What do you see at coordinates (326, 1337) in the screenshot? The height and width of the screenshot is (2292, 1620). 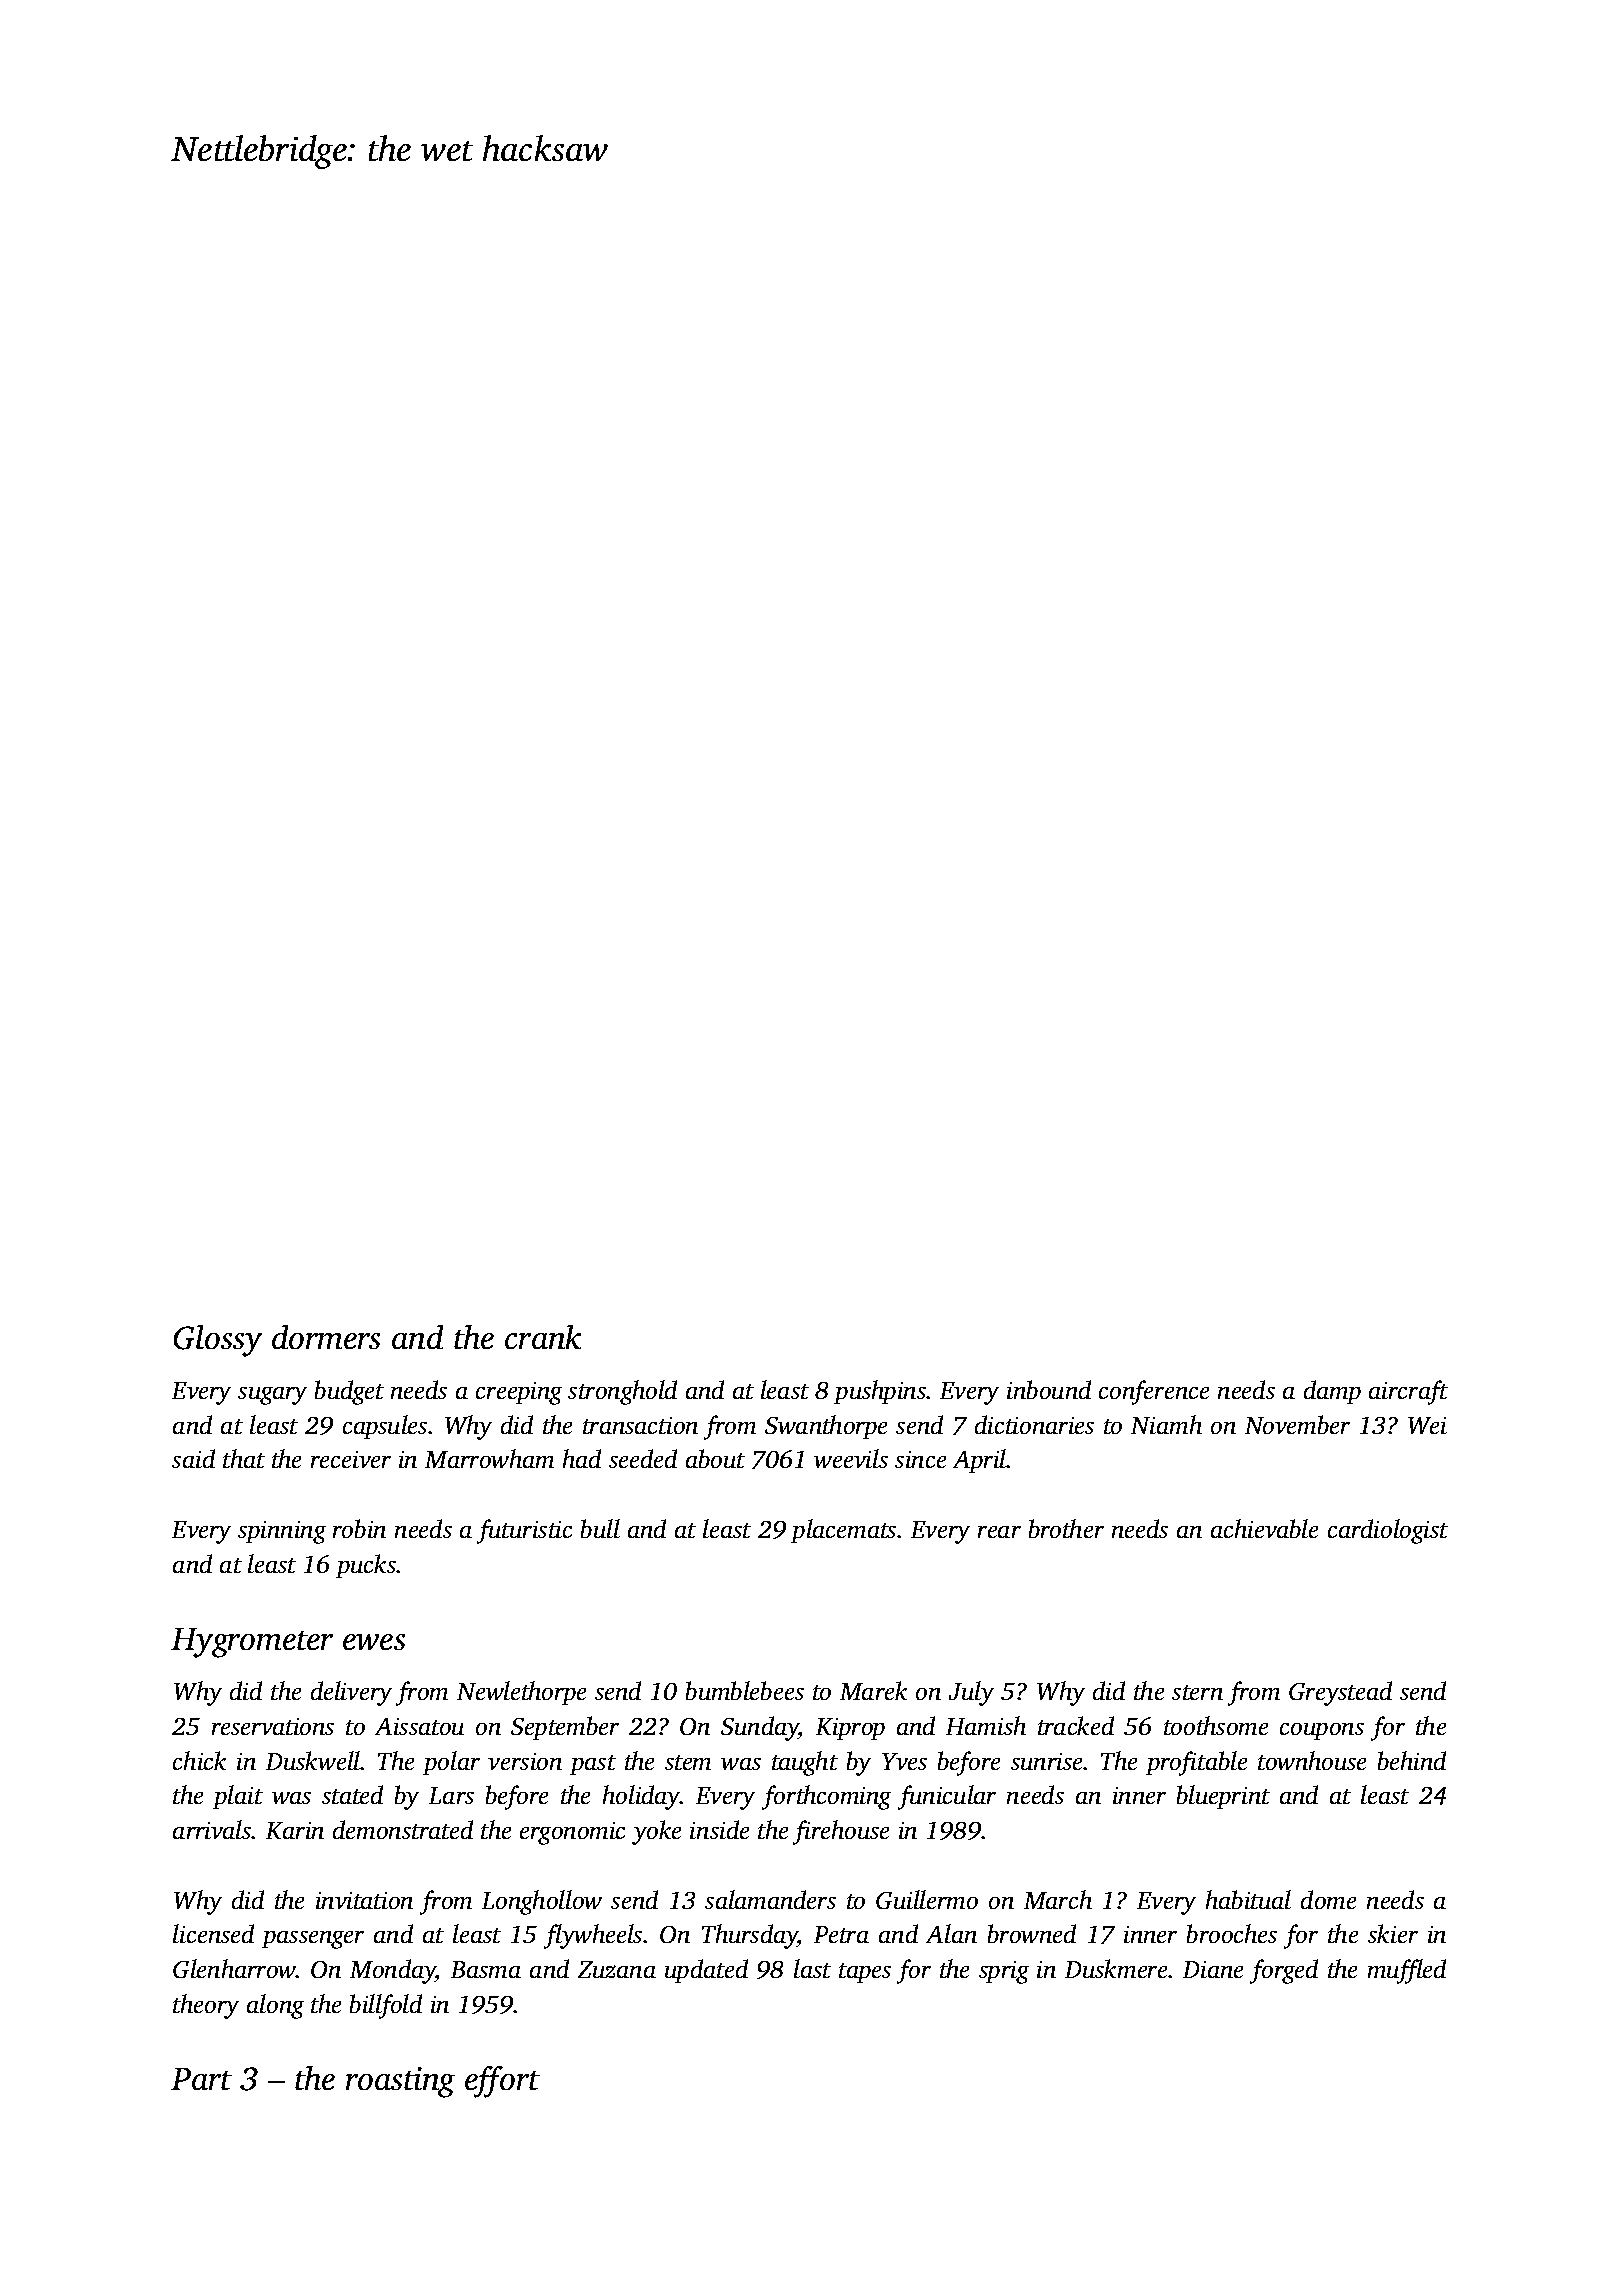 I see `dormers` at bounding box center [326, 1337].
